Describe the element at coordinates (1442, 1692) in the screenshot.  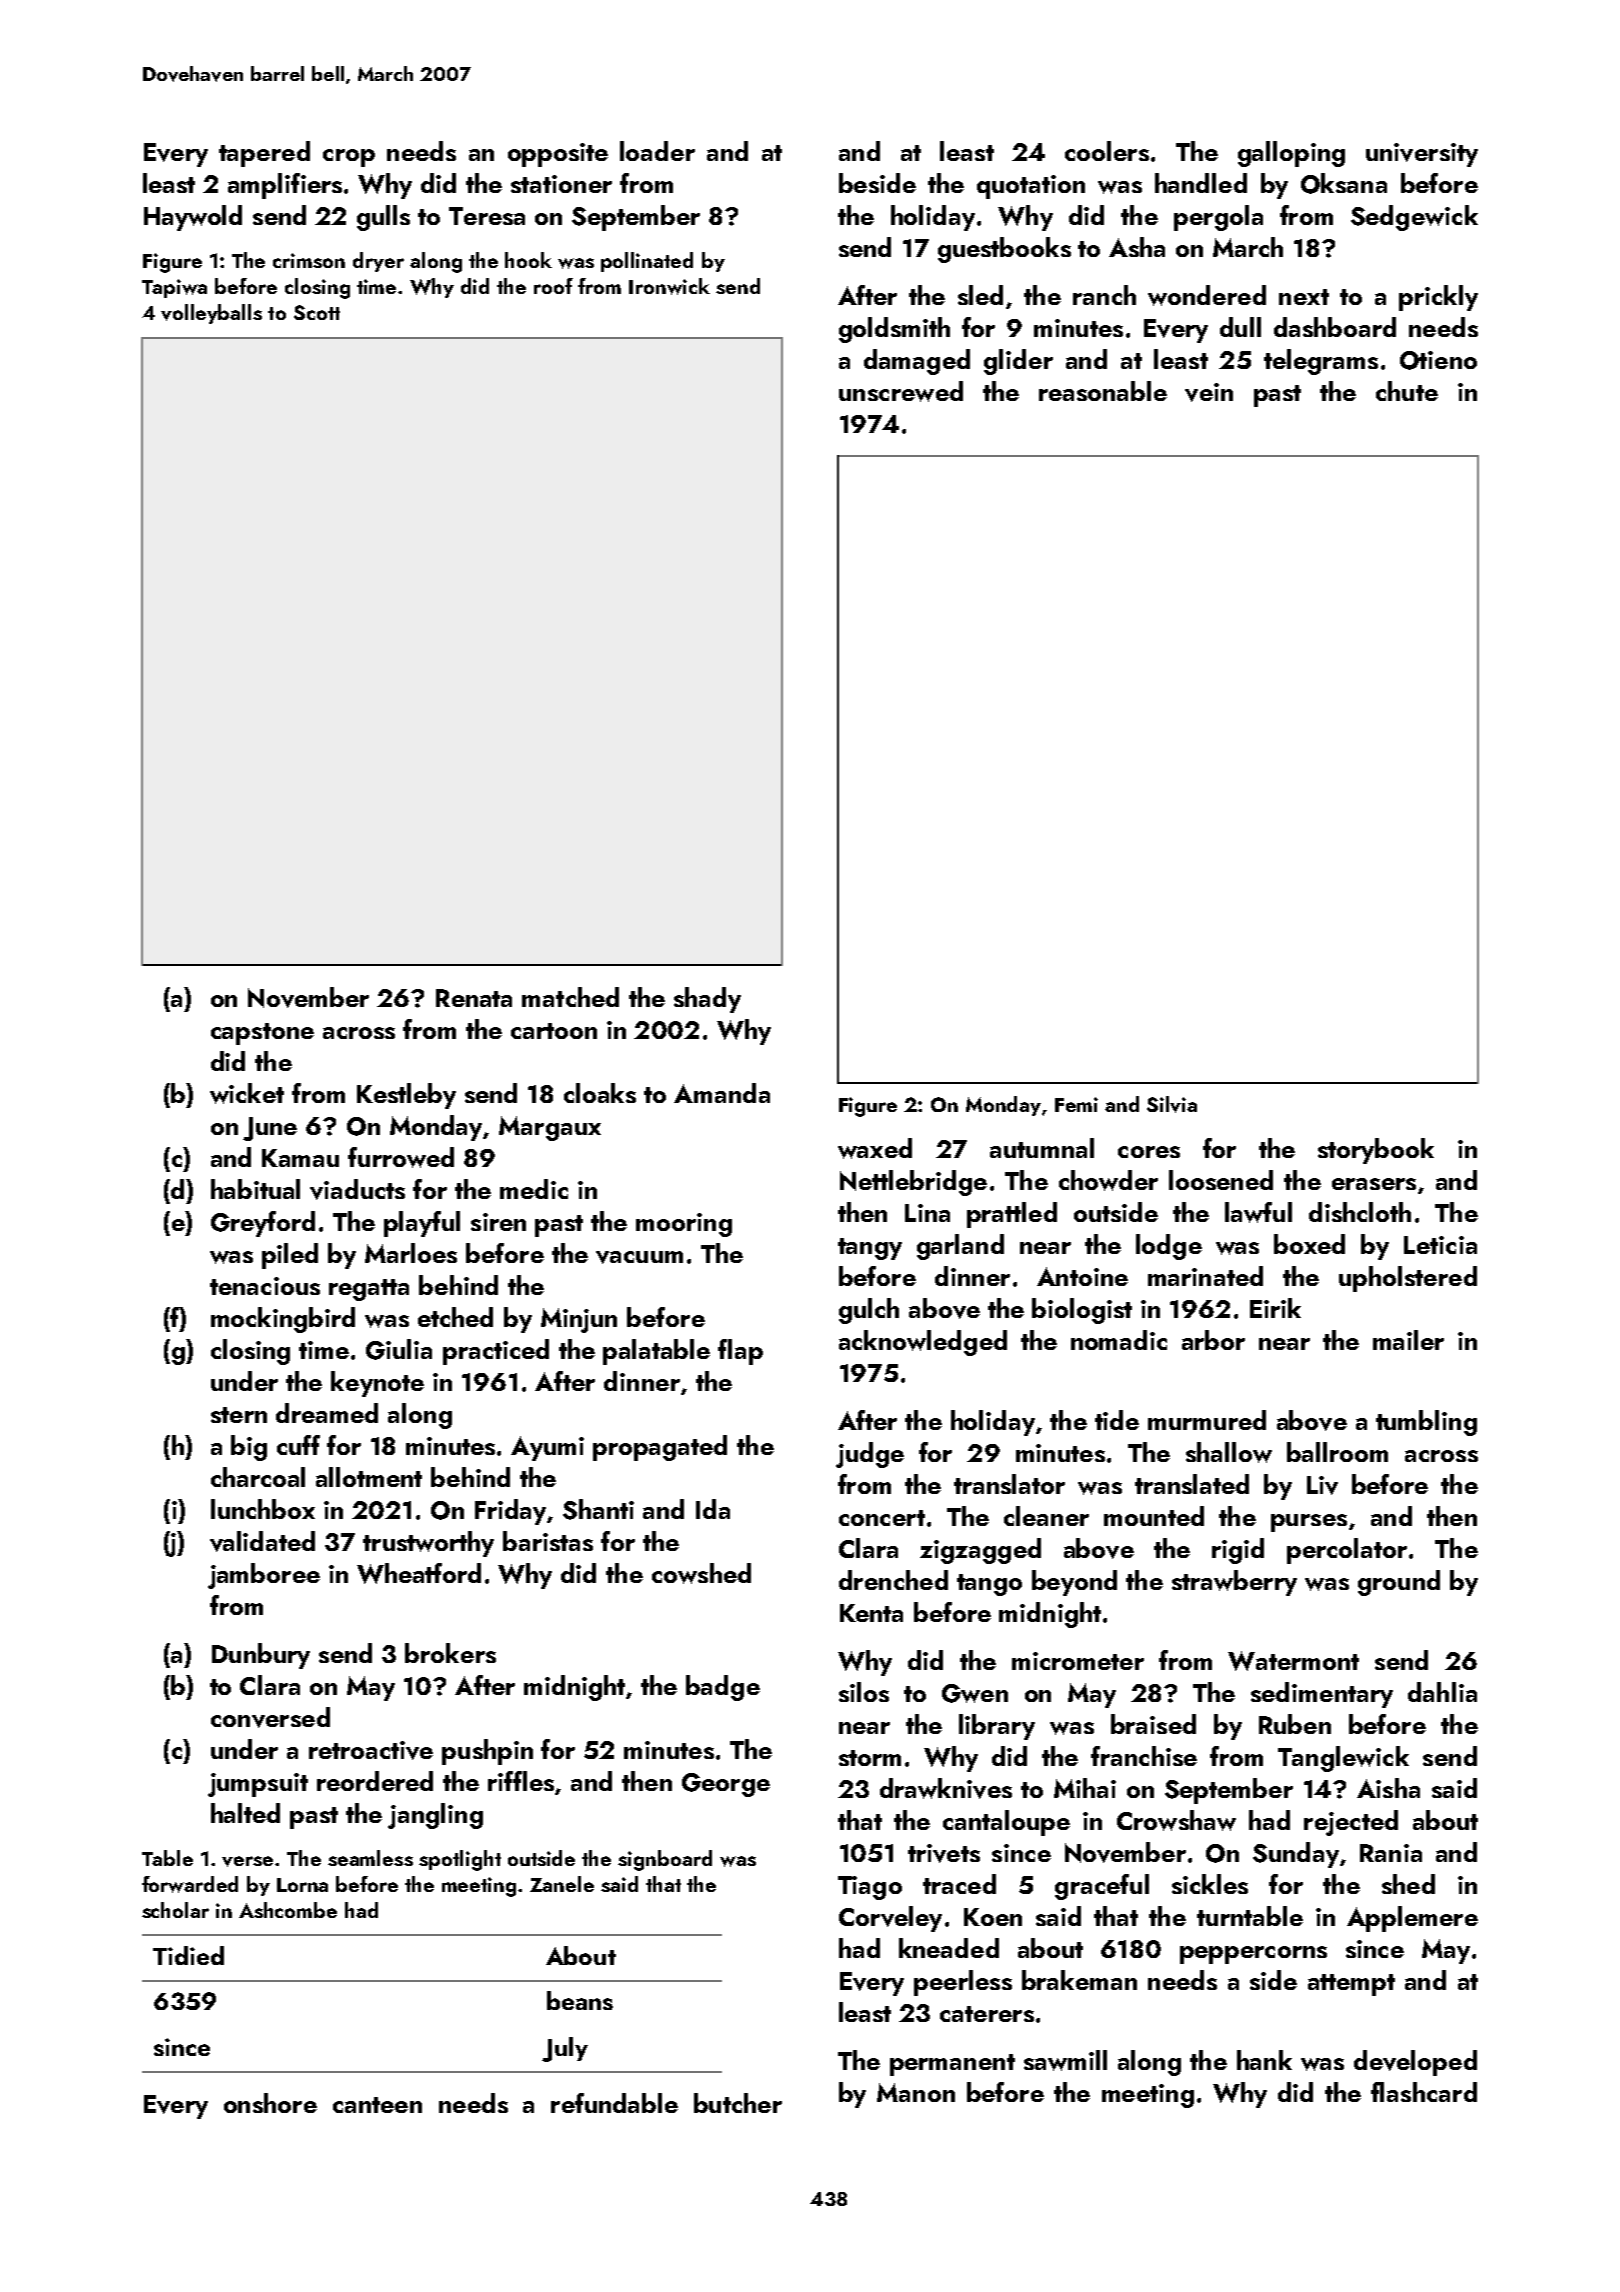
I see `dahlia` at that location.
